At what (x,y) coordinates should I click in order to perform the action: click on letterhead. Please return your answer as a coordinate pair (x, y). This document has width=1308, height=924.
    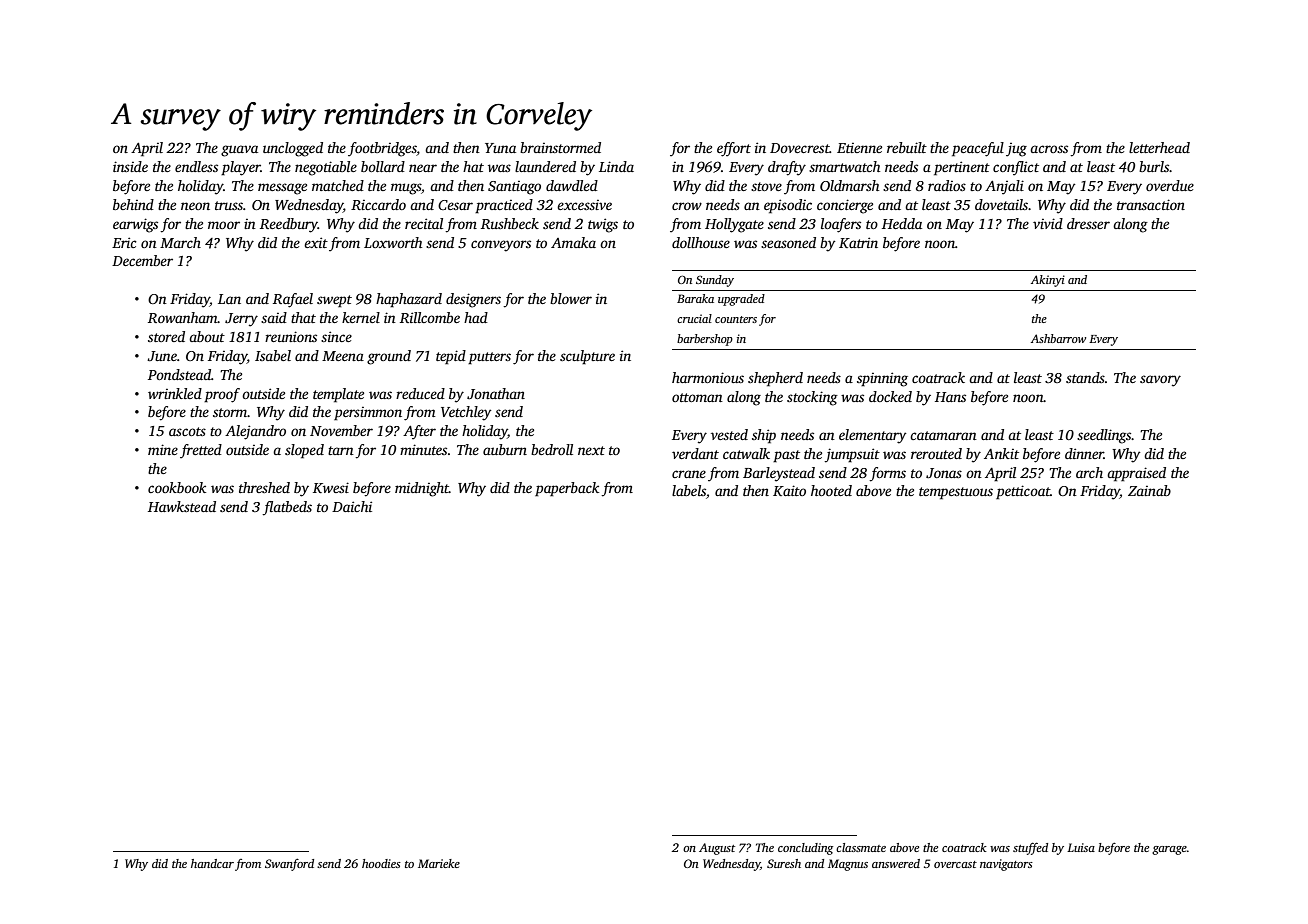
    Looking at the image, I should click on (1159, 147).
